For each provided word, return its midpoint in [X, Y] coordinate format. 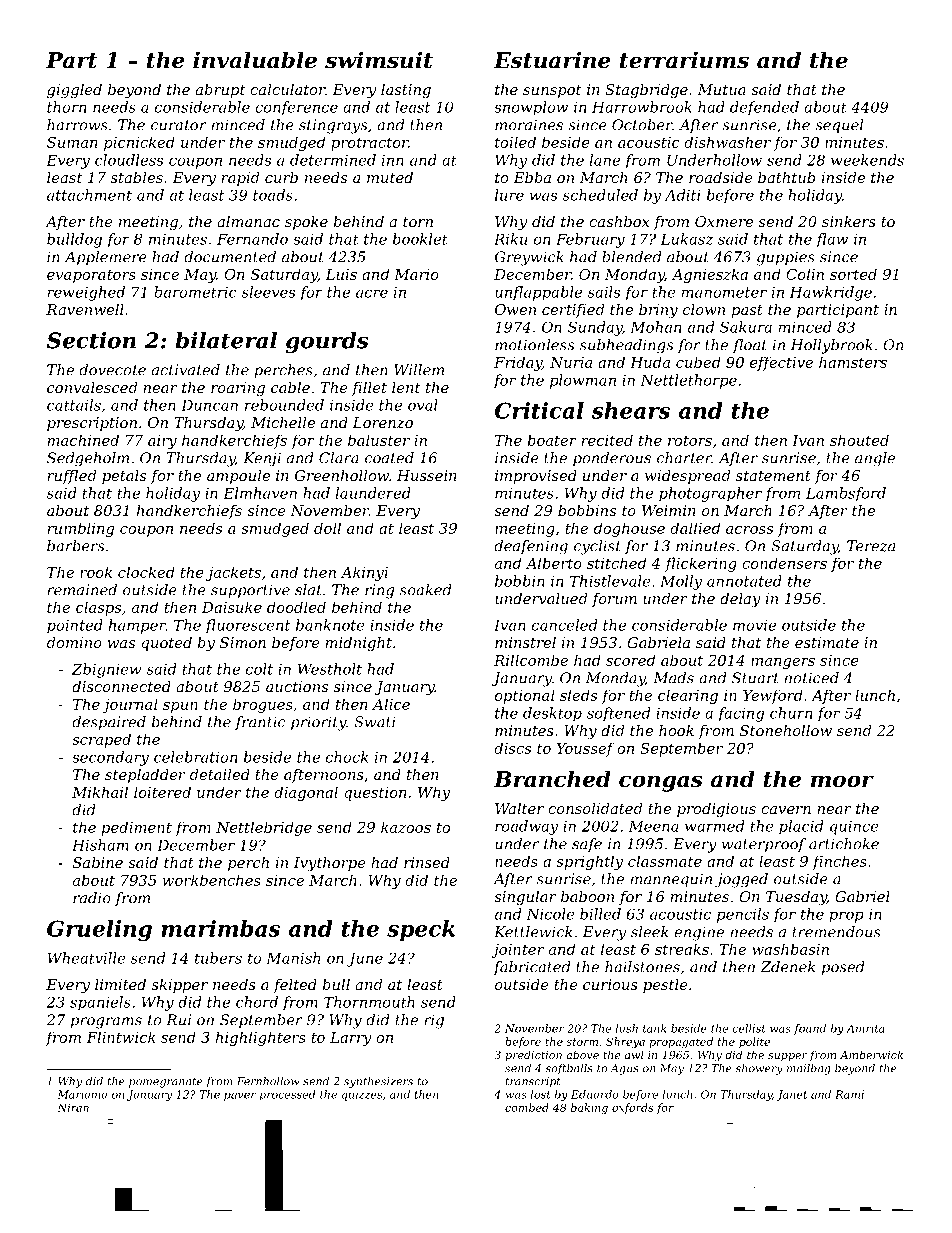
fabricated [532, 968]
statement [773, 476]
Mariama [82, 1094]
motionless [534, 345]
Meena [654, 826]
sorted [853, 274]
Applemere [105, 258]
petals [124, 477]
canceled [564, 625]
